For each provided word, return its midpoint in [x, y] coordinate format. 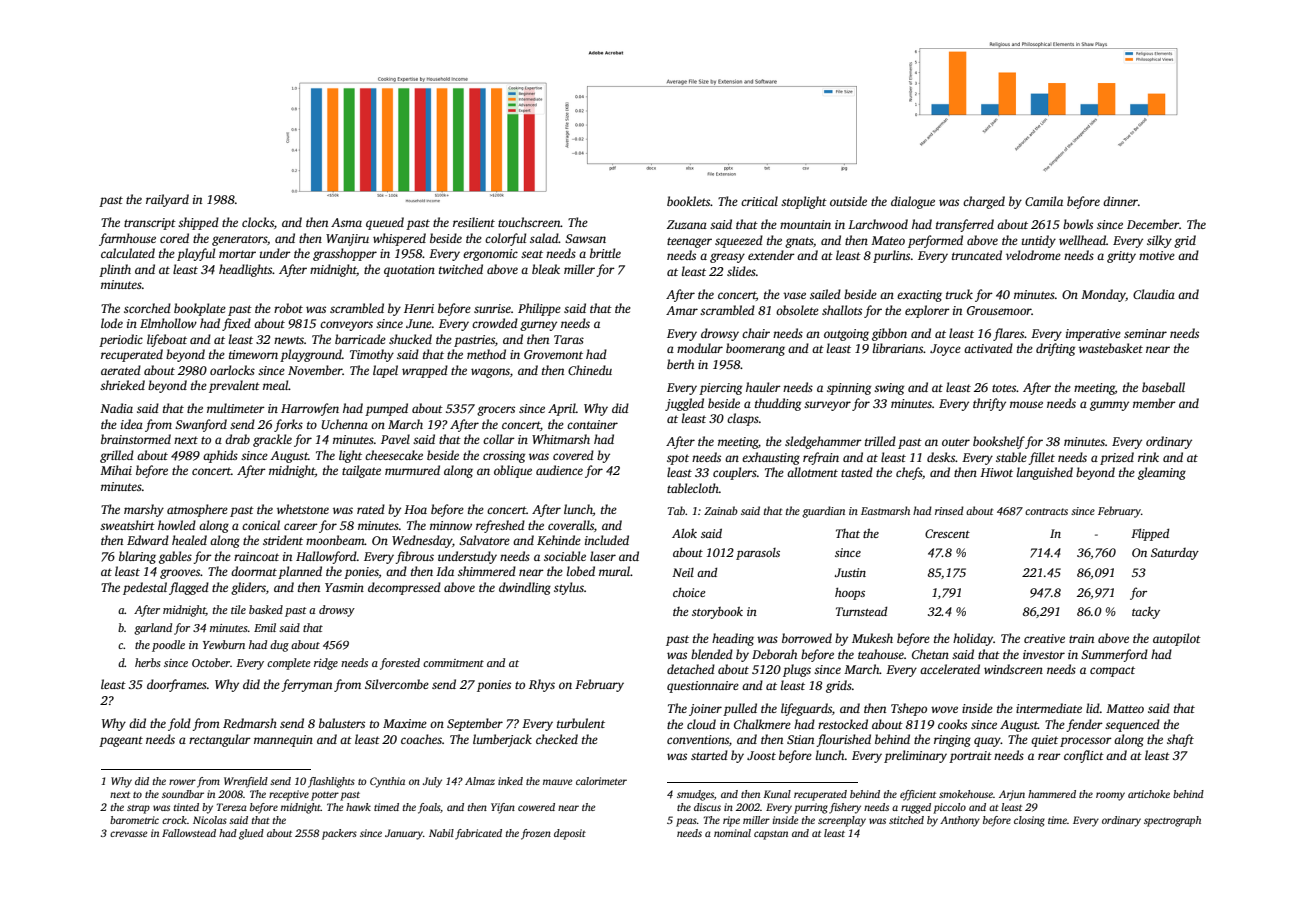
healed [189, 540]
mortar [237, 254]
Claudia [1154, 294]
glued [251, 834]
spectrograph [1172, 821]
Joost [761, 755]
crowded [495, 323]
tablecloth [693, 488]
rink [1148, 457]
